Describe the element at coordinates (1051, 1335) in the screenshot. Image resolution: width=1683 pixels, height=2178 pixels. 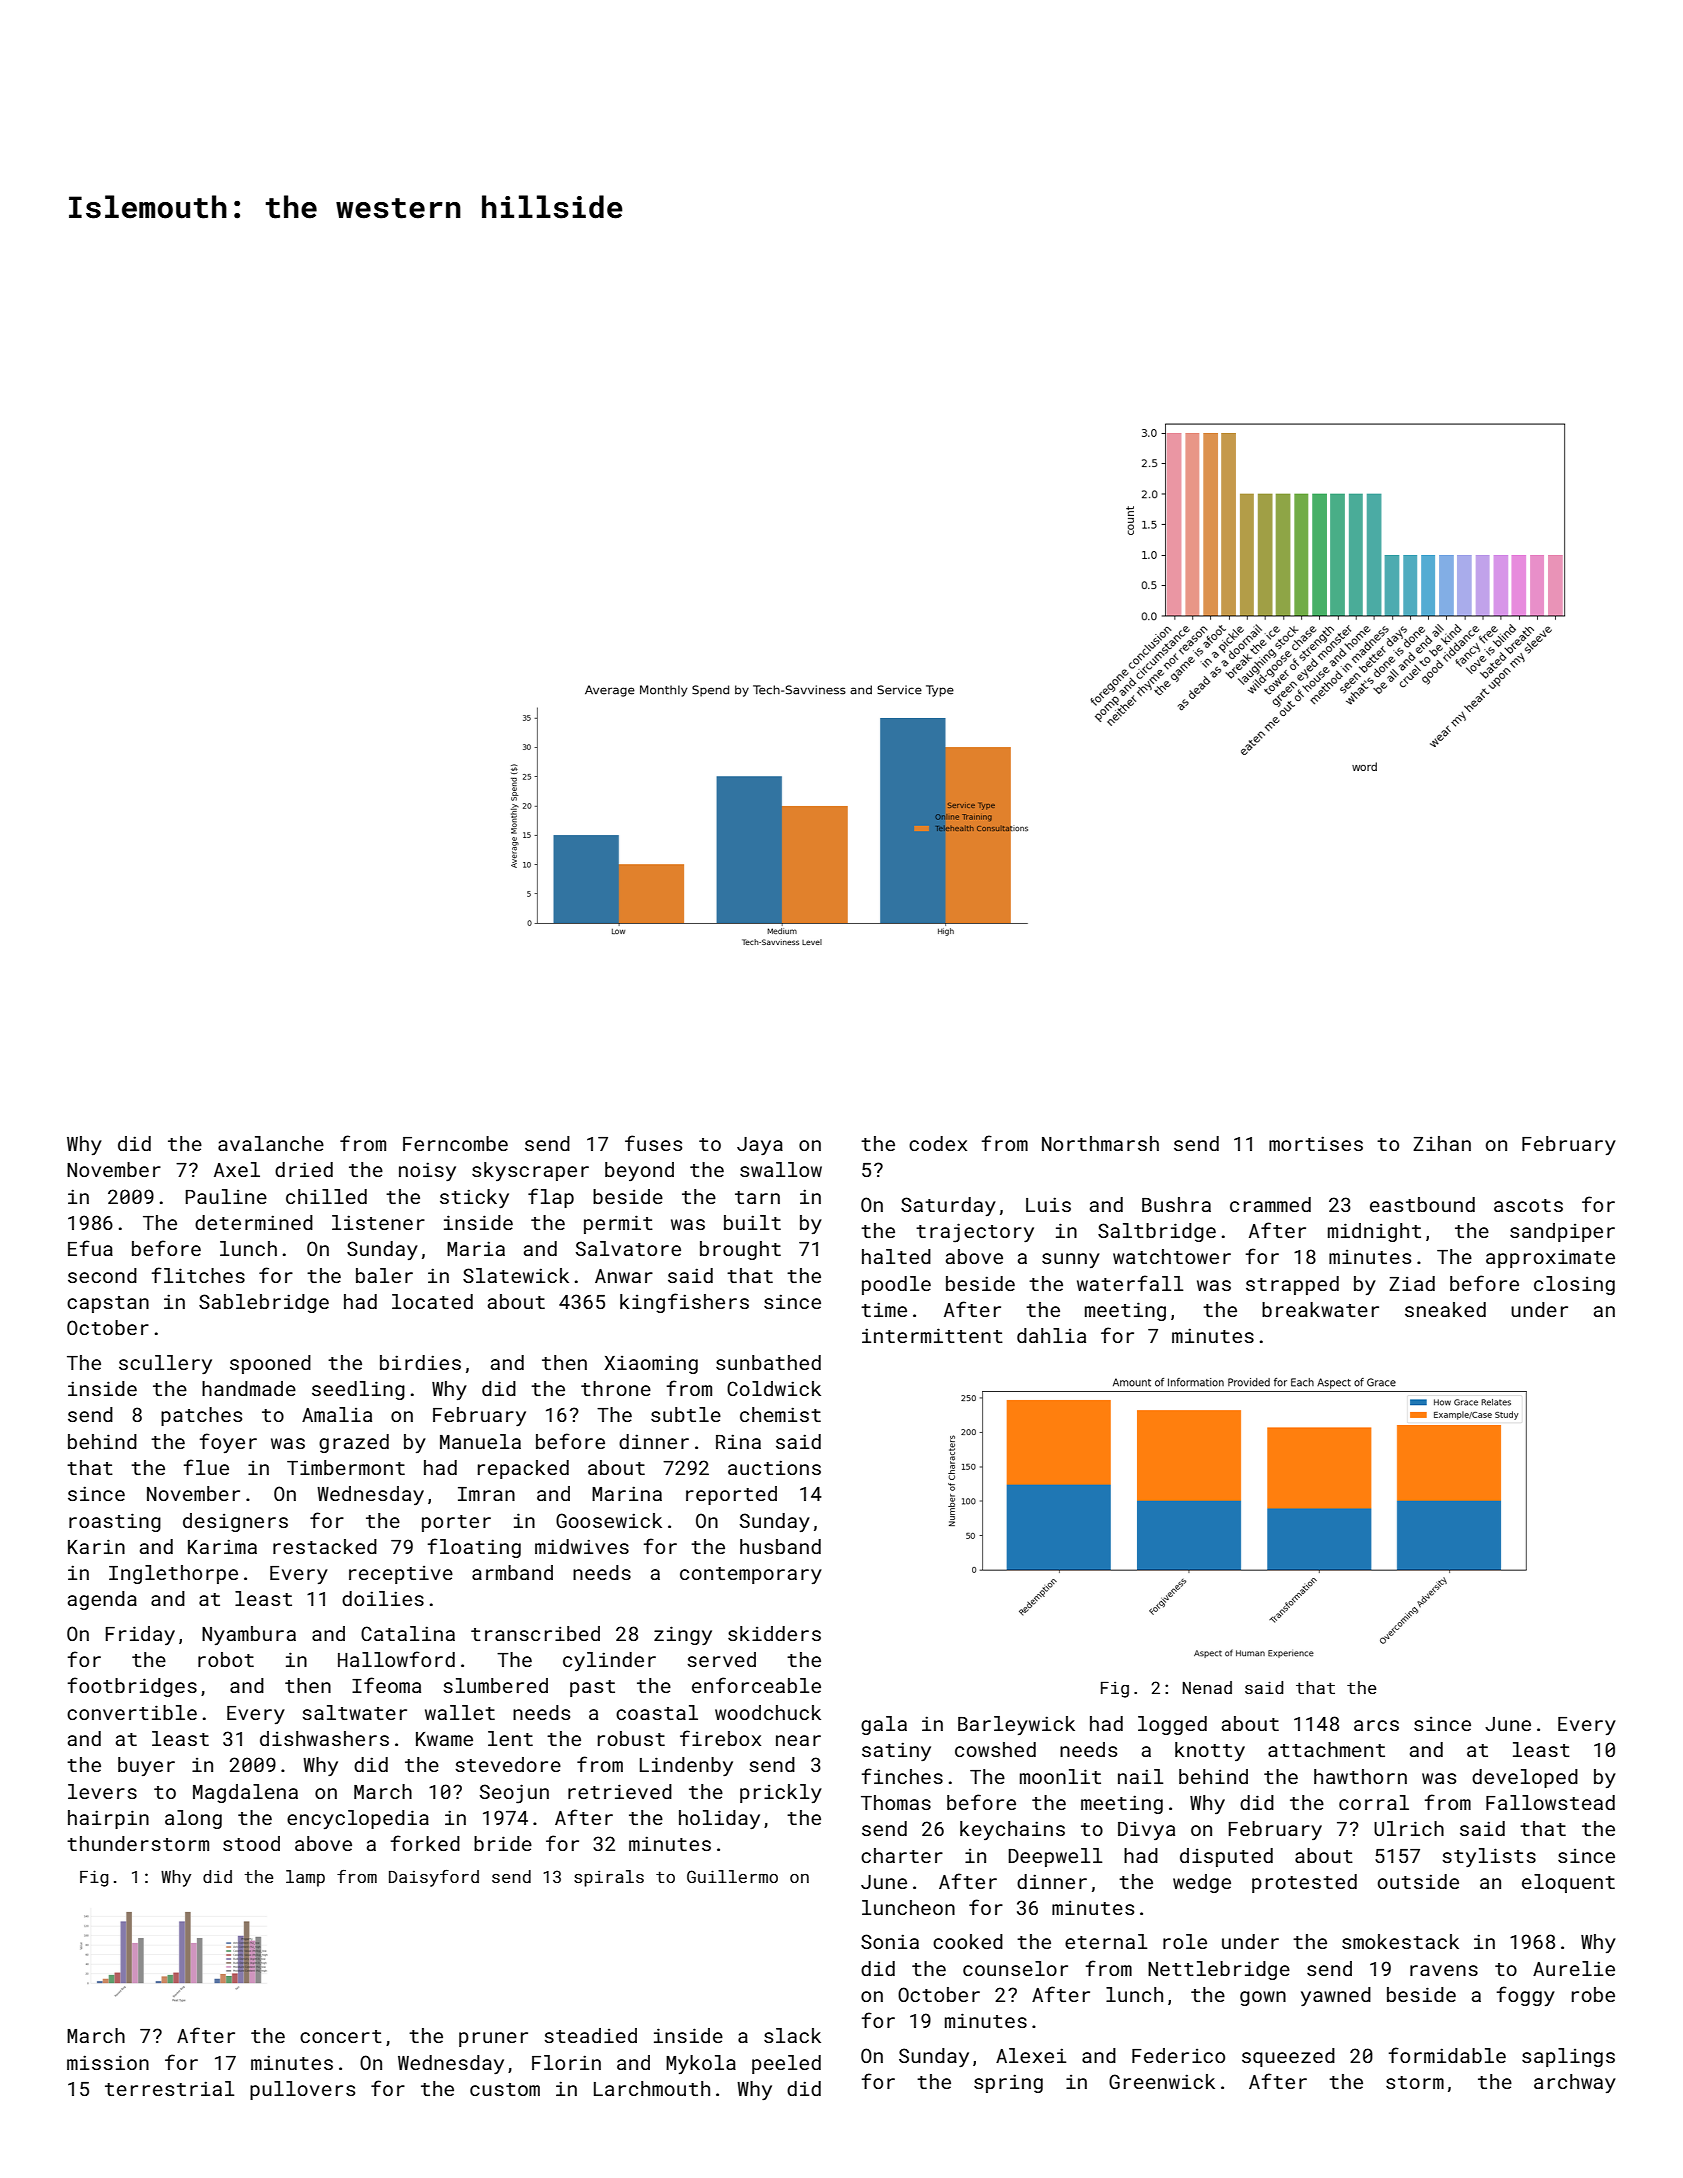
I see `dahlia` at that location.
